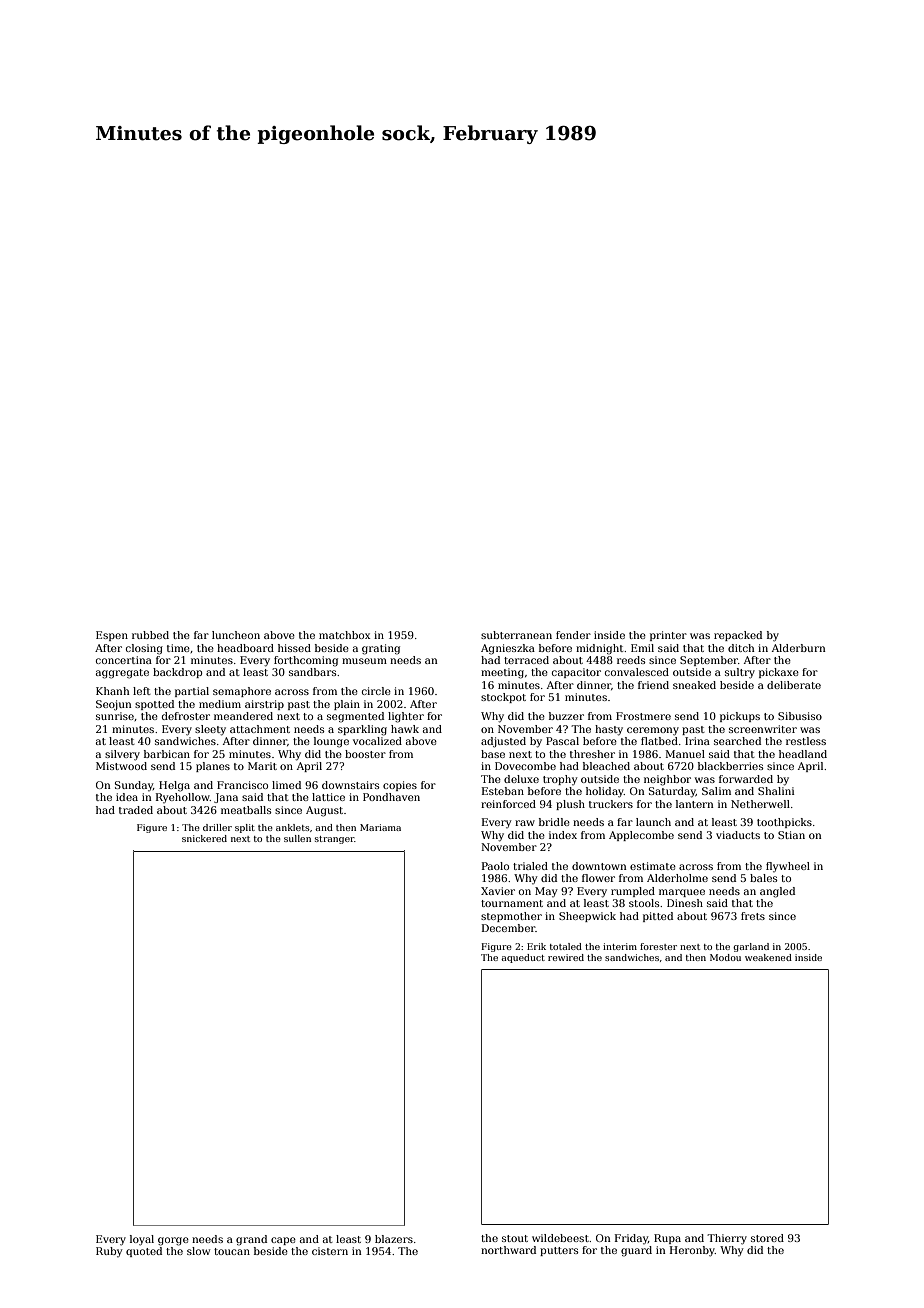  What do you see at coordinates (777, 892) in the screenshot?
I see `angled` at bounding box center [777, 892].
